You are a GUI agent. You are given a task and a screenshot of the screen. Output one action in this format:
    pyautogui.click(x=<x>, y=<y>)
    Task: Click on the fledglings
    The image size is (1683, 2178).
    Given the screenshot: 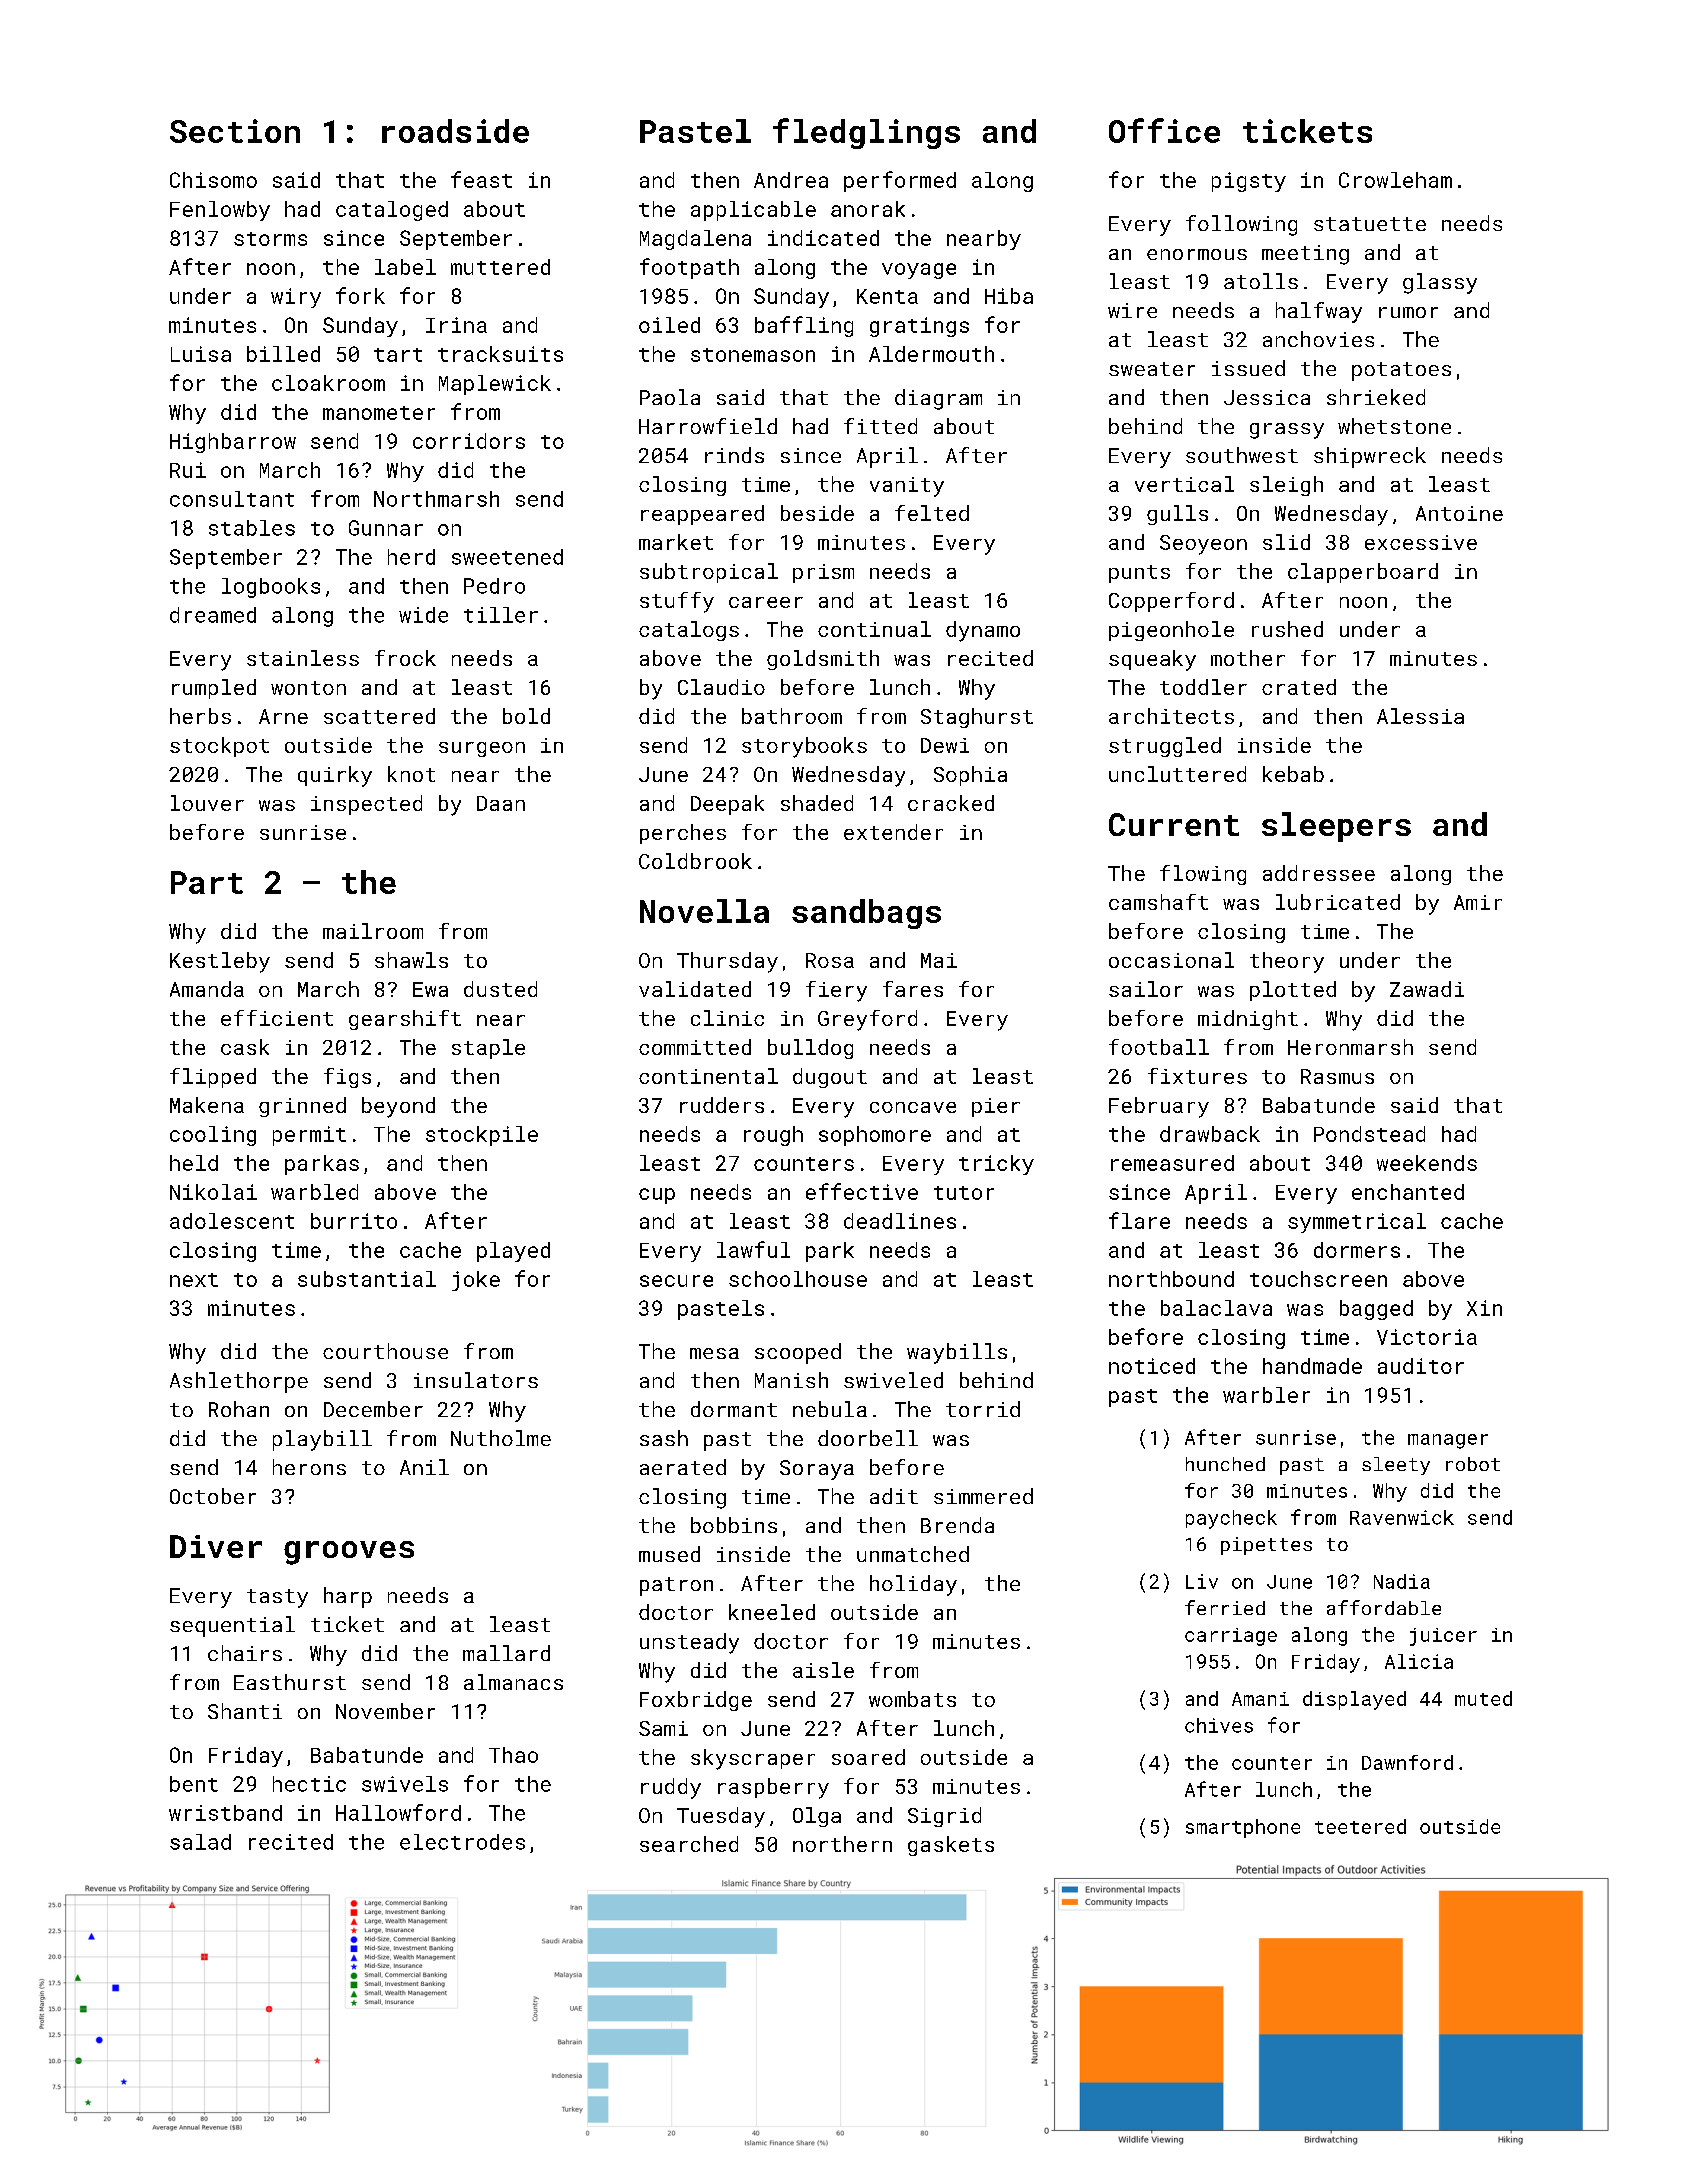 What is the action you would take?
    pyautogui.click(x=866, y=133)
